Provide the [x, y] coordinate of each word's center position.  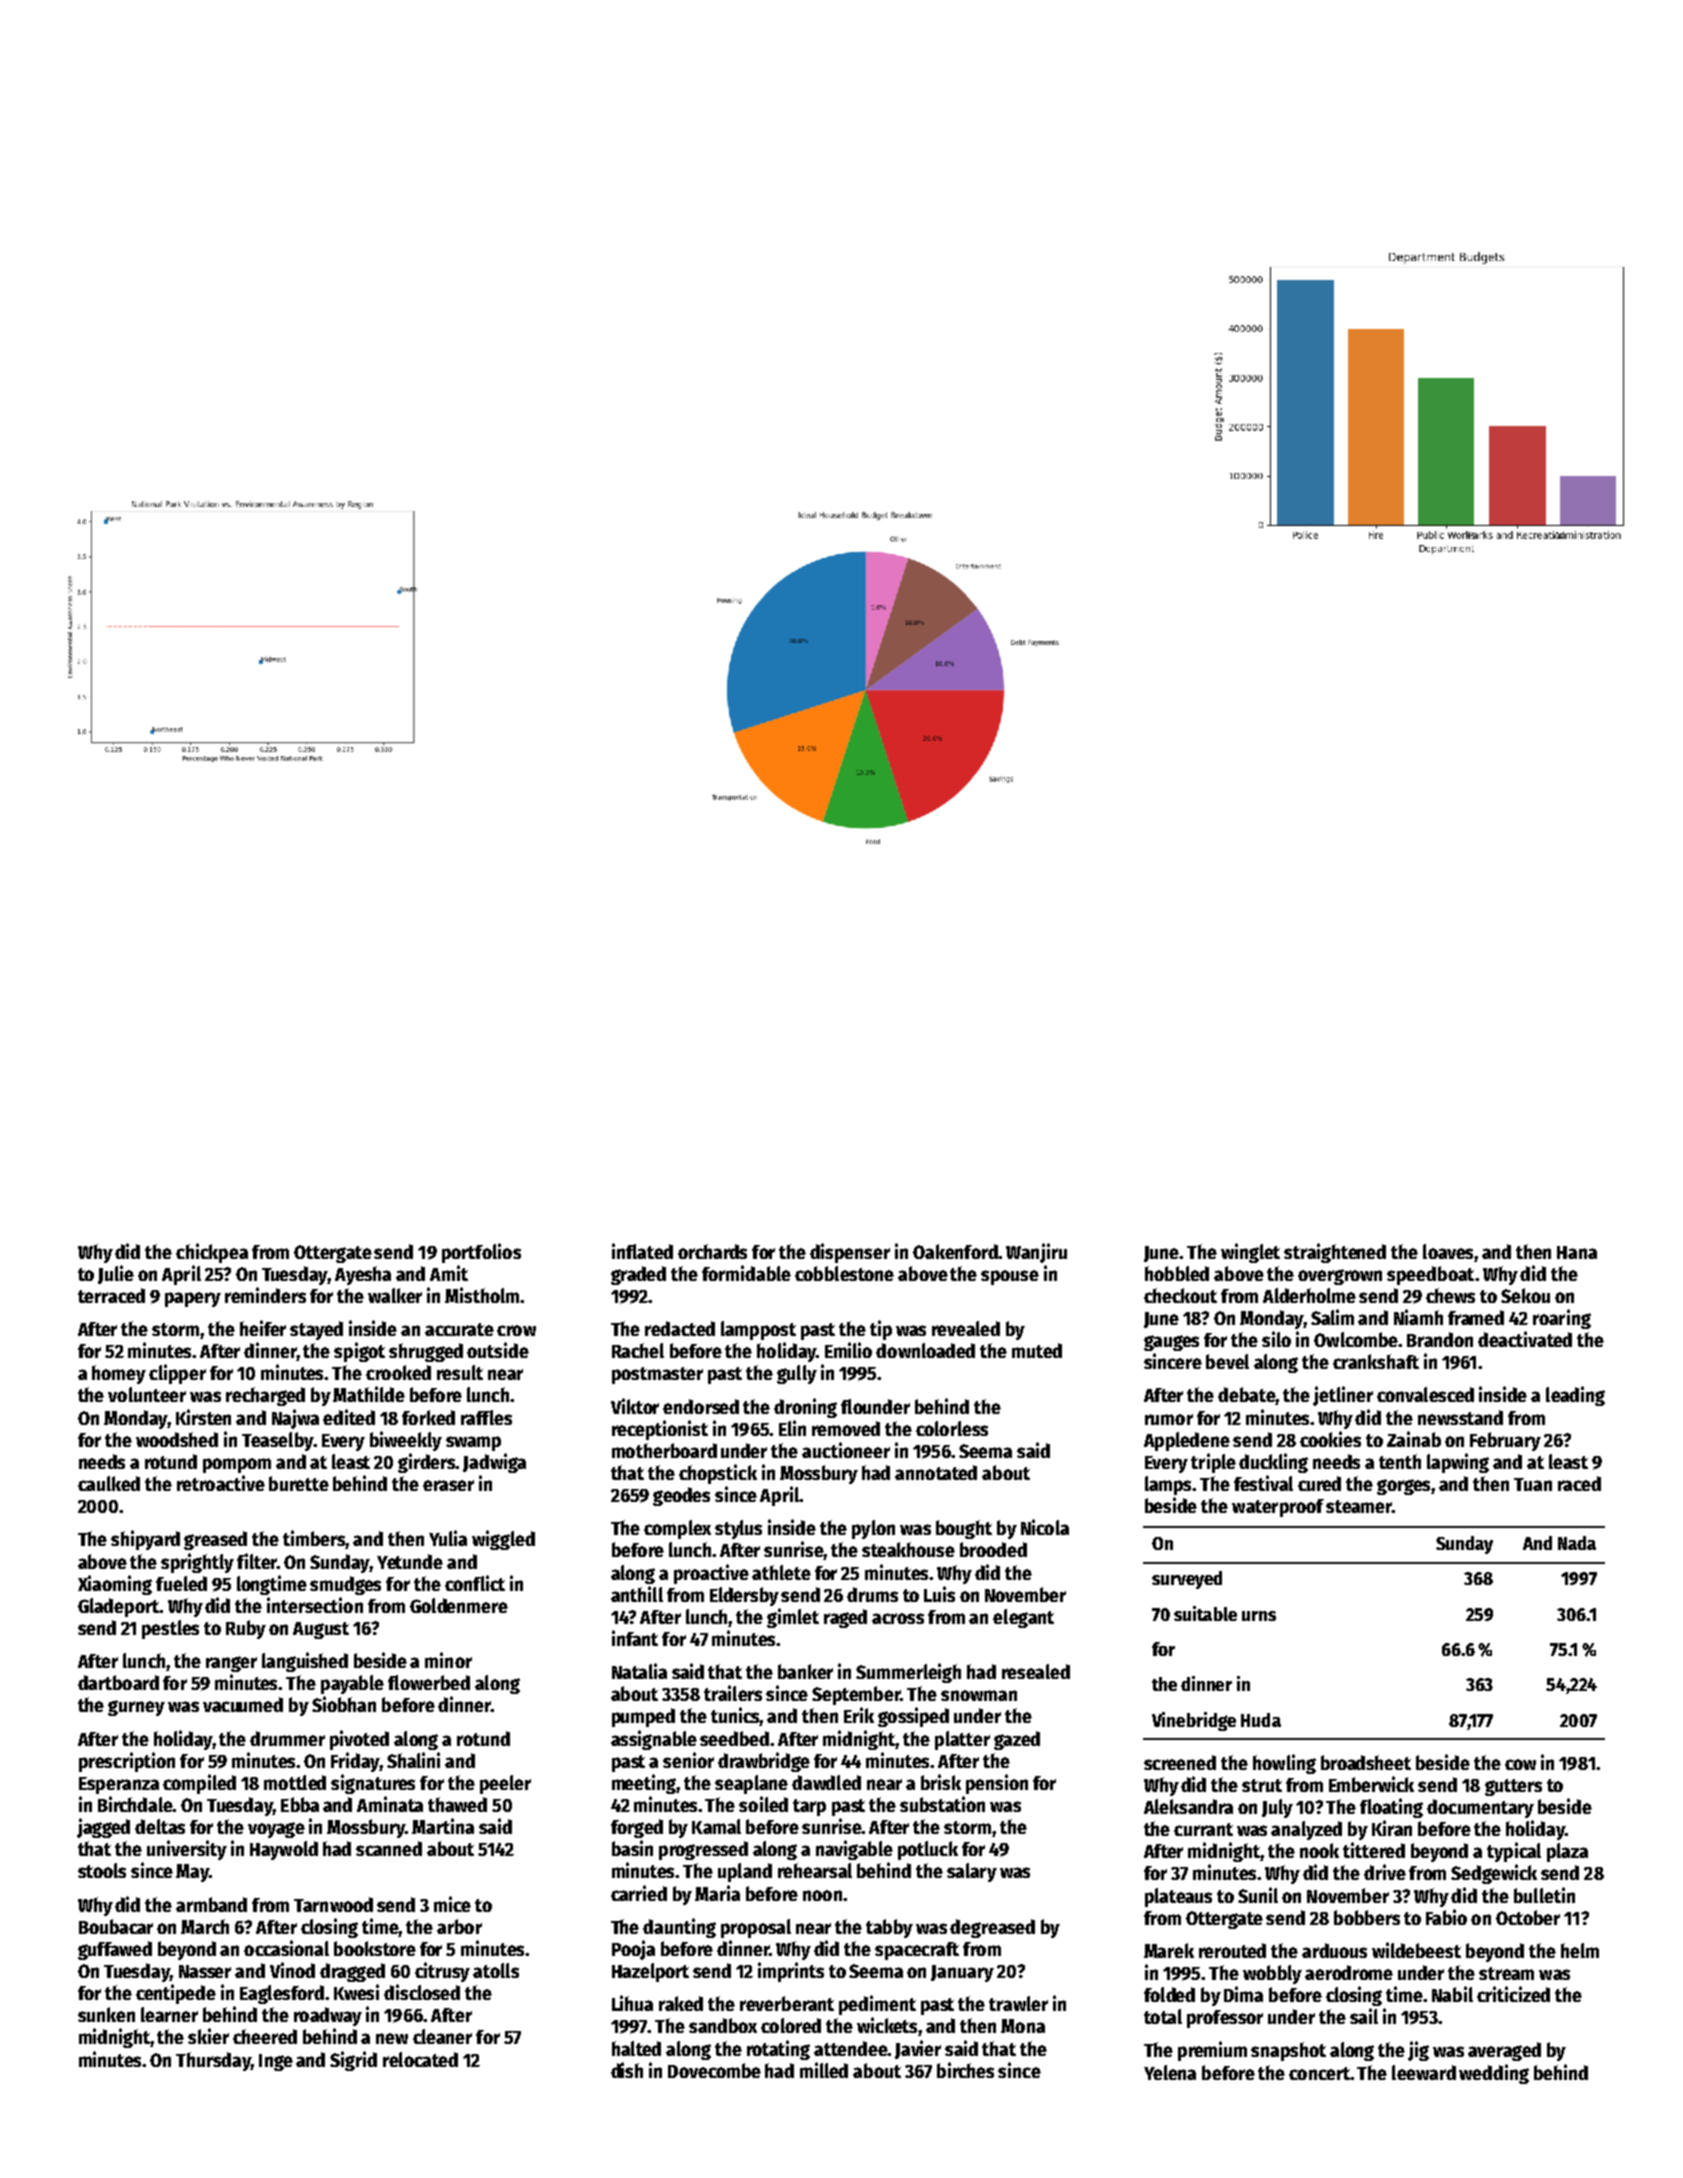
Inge [276, 2062]
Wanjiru [1036, 1253]
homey [119, 1374]
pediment [877, 2005]
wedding [1494, 2074]
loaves [1448, 1251]
